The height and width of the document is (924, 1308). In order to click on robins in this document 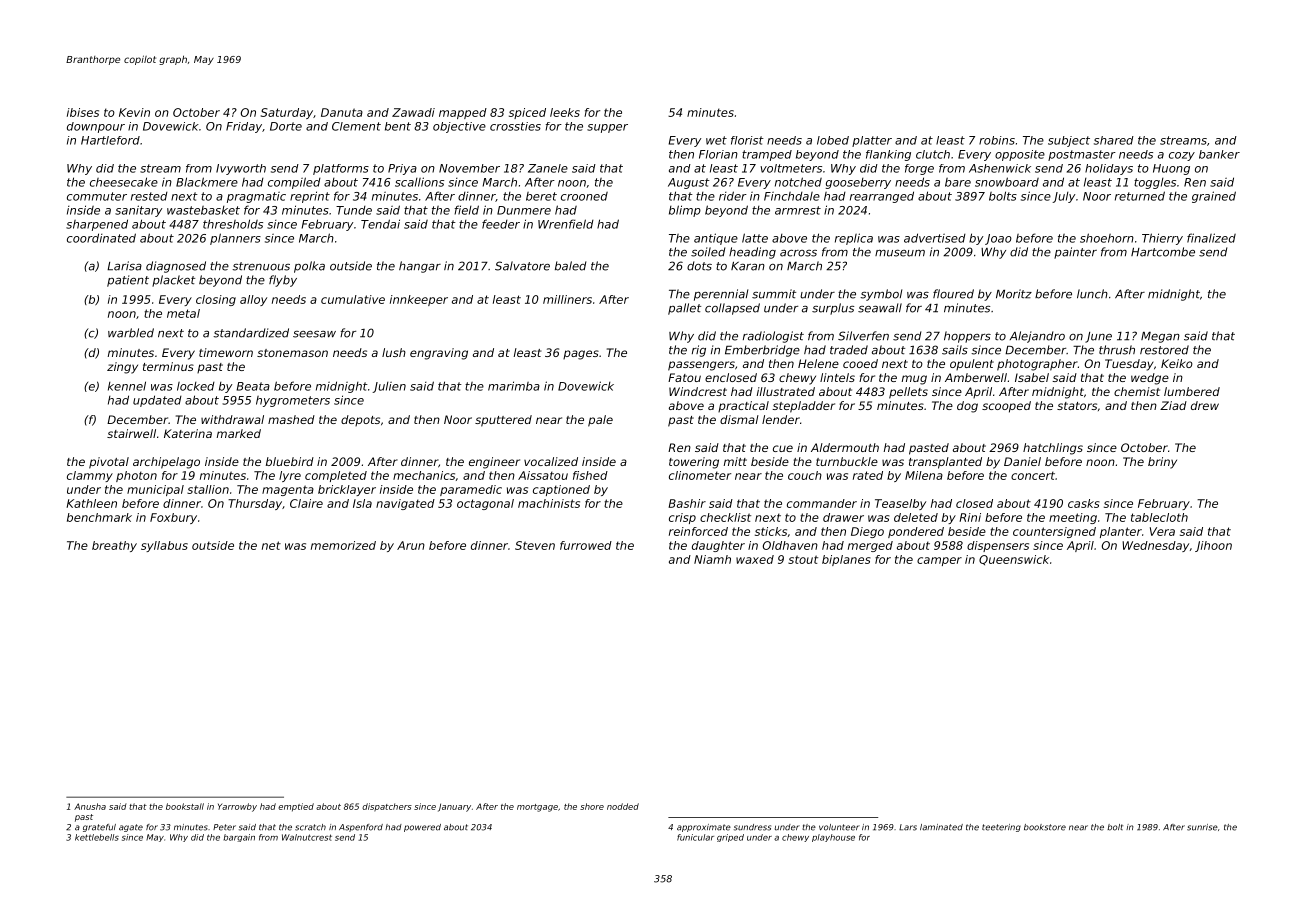, I will do `click(997, 140)`.
